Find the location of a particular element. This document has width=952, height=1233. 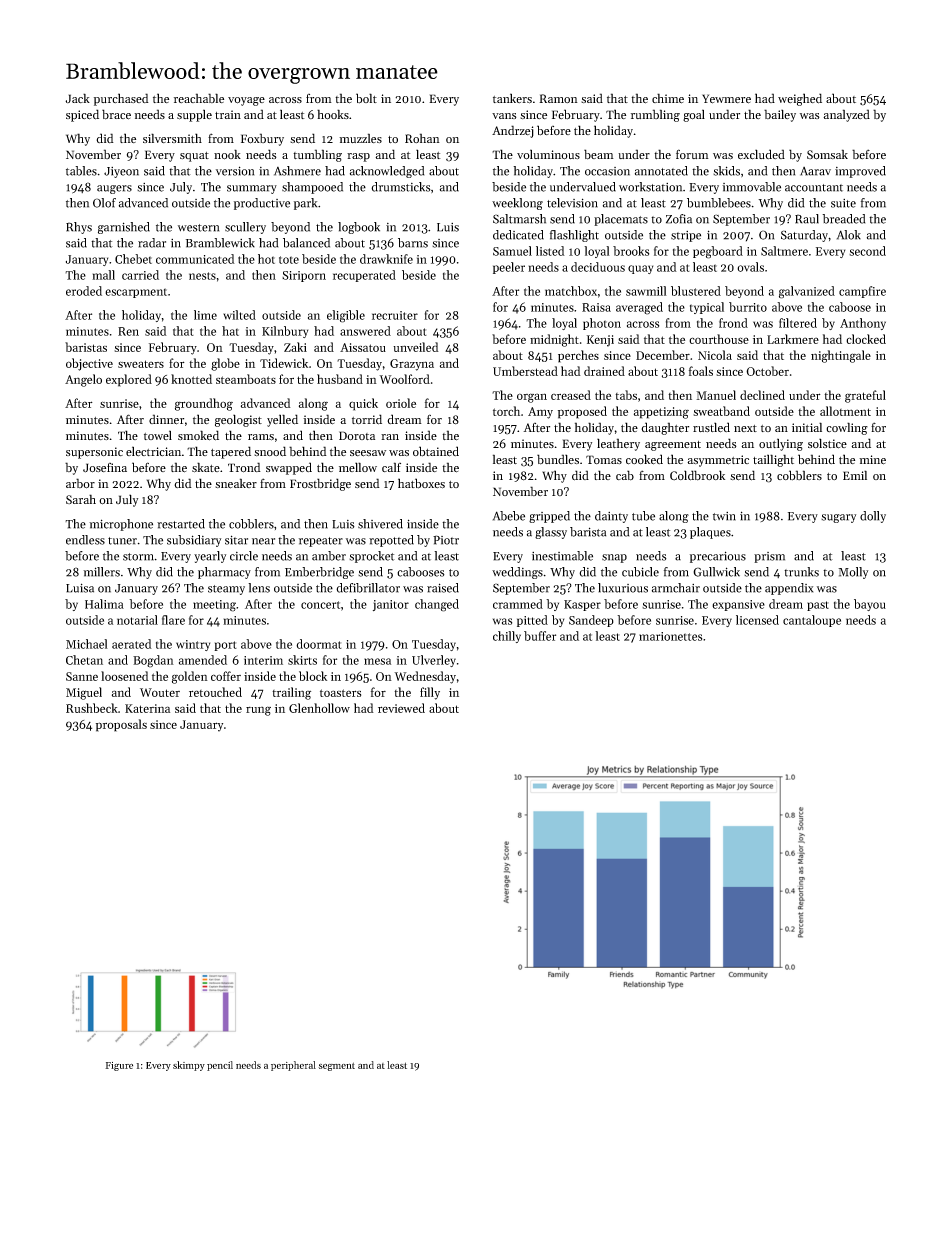

accountant is located at coordinates (814, 188).
